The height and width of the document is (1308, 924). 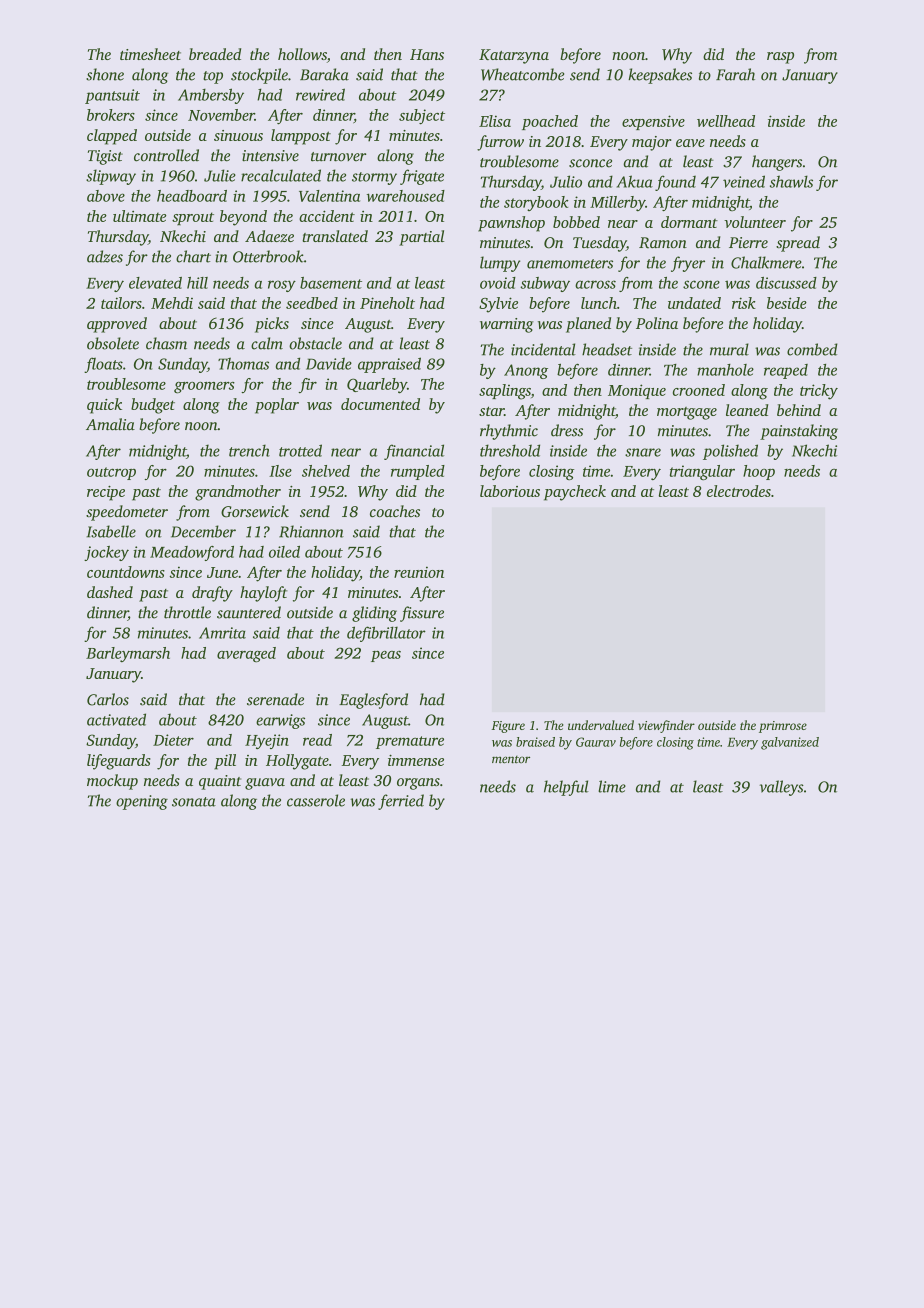 What do you see at coordinates (427, 54) in the document?
I see `Hans` at bounding box center [427, 54].
